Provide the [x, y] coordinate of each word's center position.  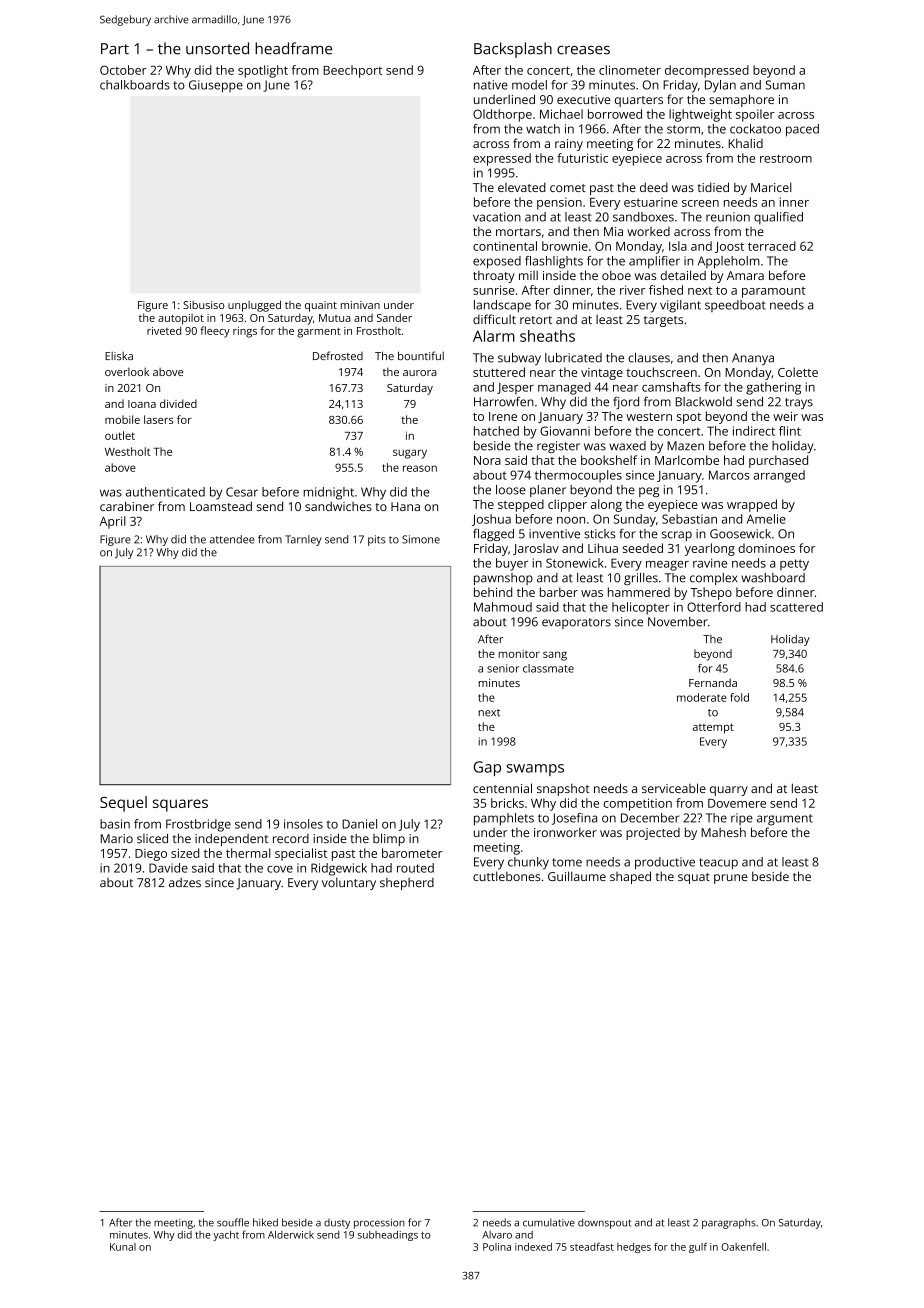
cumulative [549, 1222]
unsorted [217, 48]
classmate [548, 668]
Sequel [123, 804]
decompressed [707, 71]
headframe [293, 48]
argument [785, 820]
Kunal [123, 1247]
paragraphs [729, 1224]
